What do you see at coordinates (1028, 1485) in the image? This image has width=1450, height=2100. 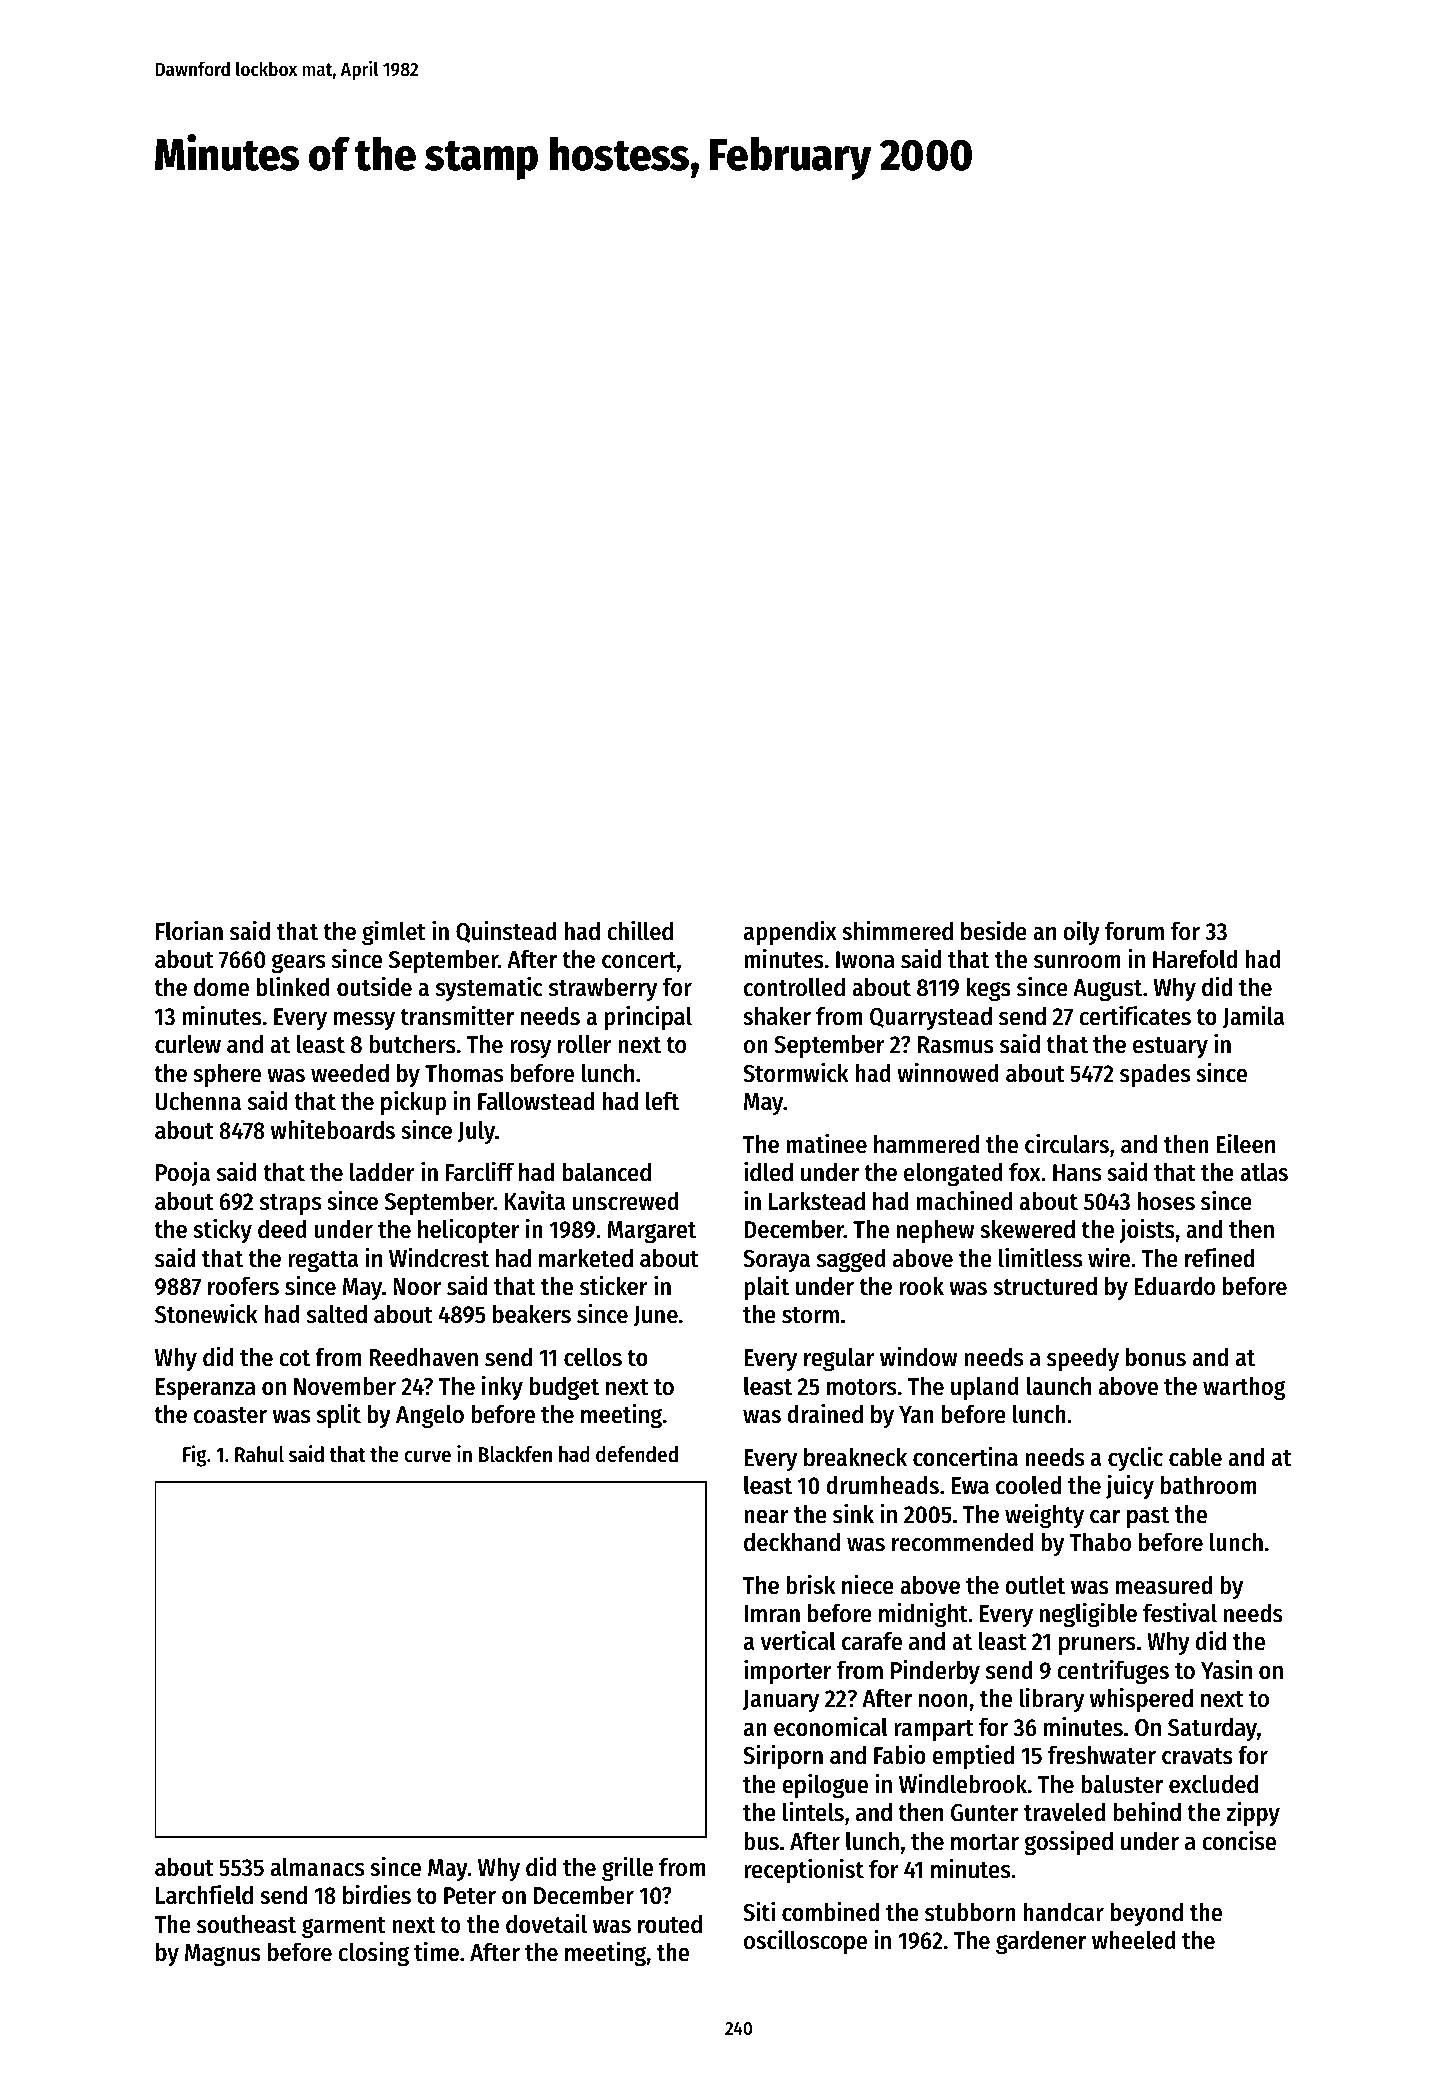 I see `cooled` at bounding box center [1028, 1485].
